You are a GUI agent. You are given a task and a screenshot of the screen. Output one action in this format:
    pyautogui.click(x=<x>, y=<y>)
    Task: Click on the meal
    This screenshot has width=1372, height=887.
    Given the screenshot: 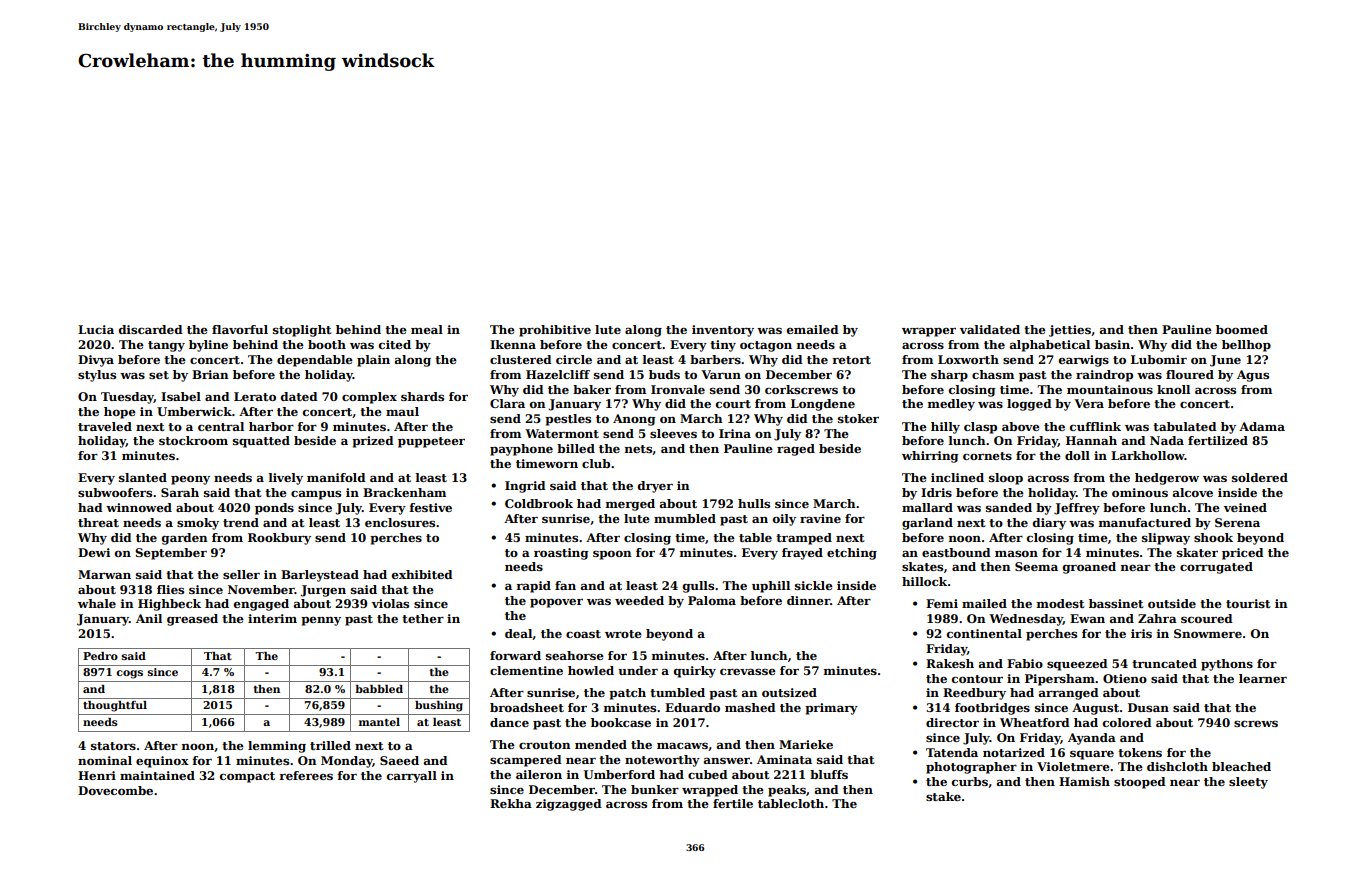 What is the action you would take?
    pyautogui.click(x=427, y=329)
